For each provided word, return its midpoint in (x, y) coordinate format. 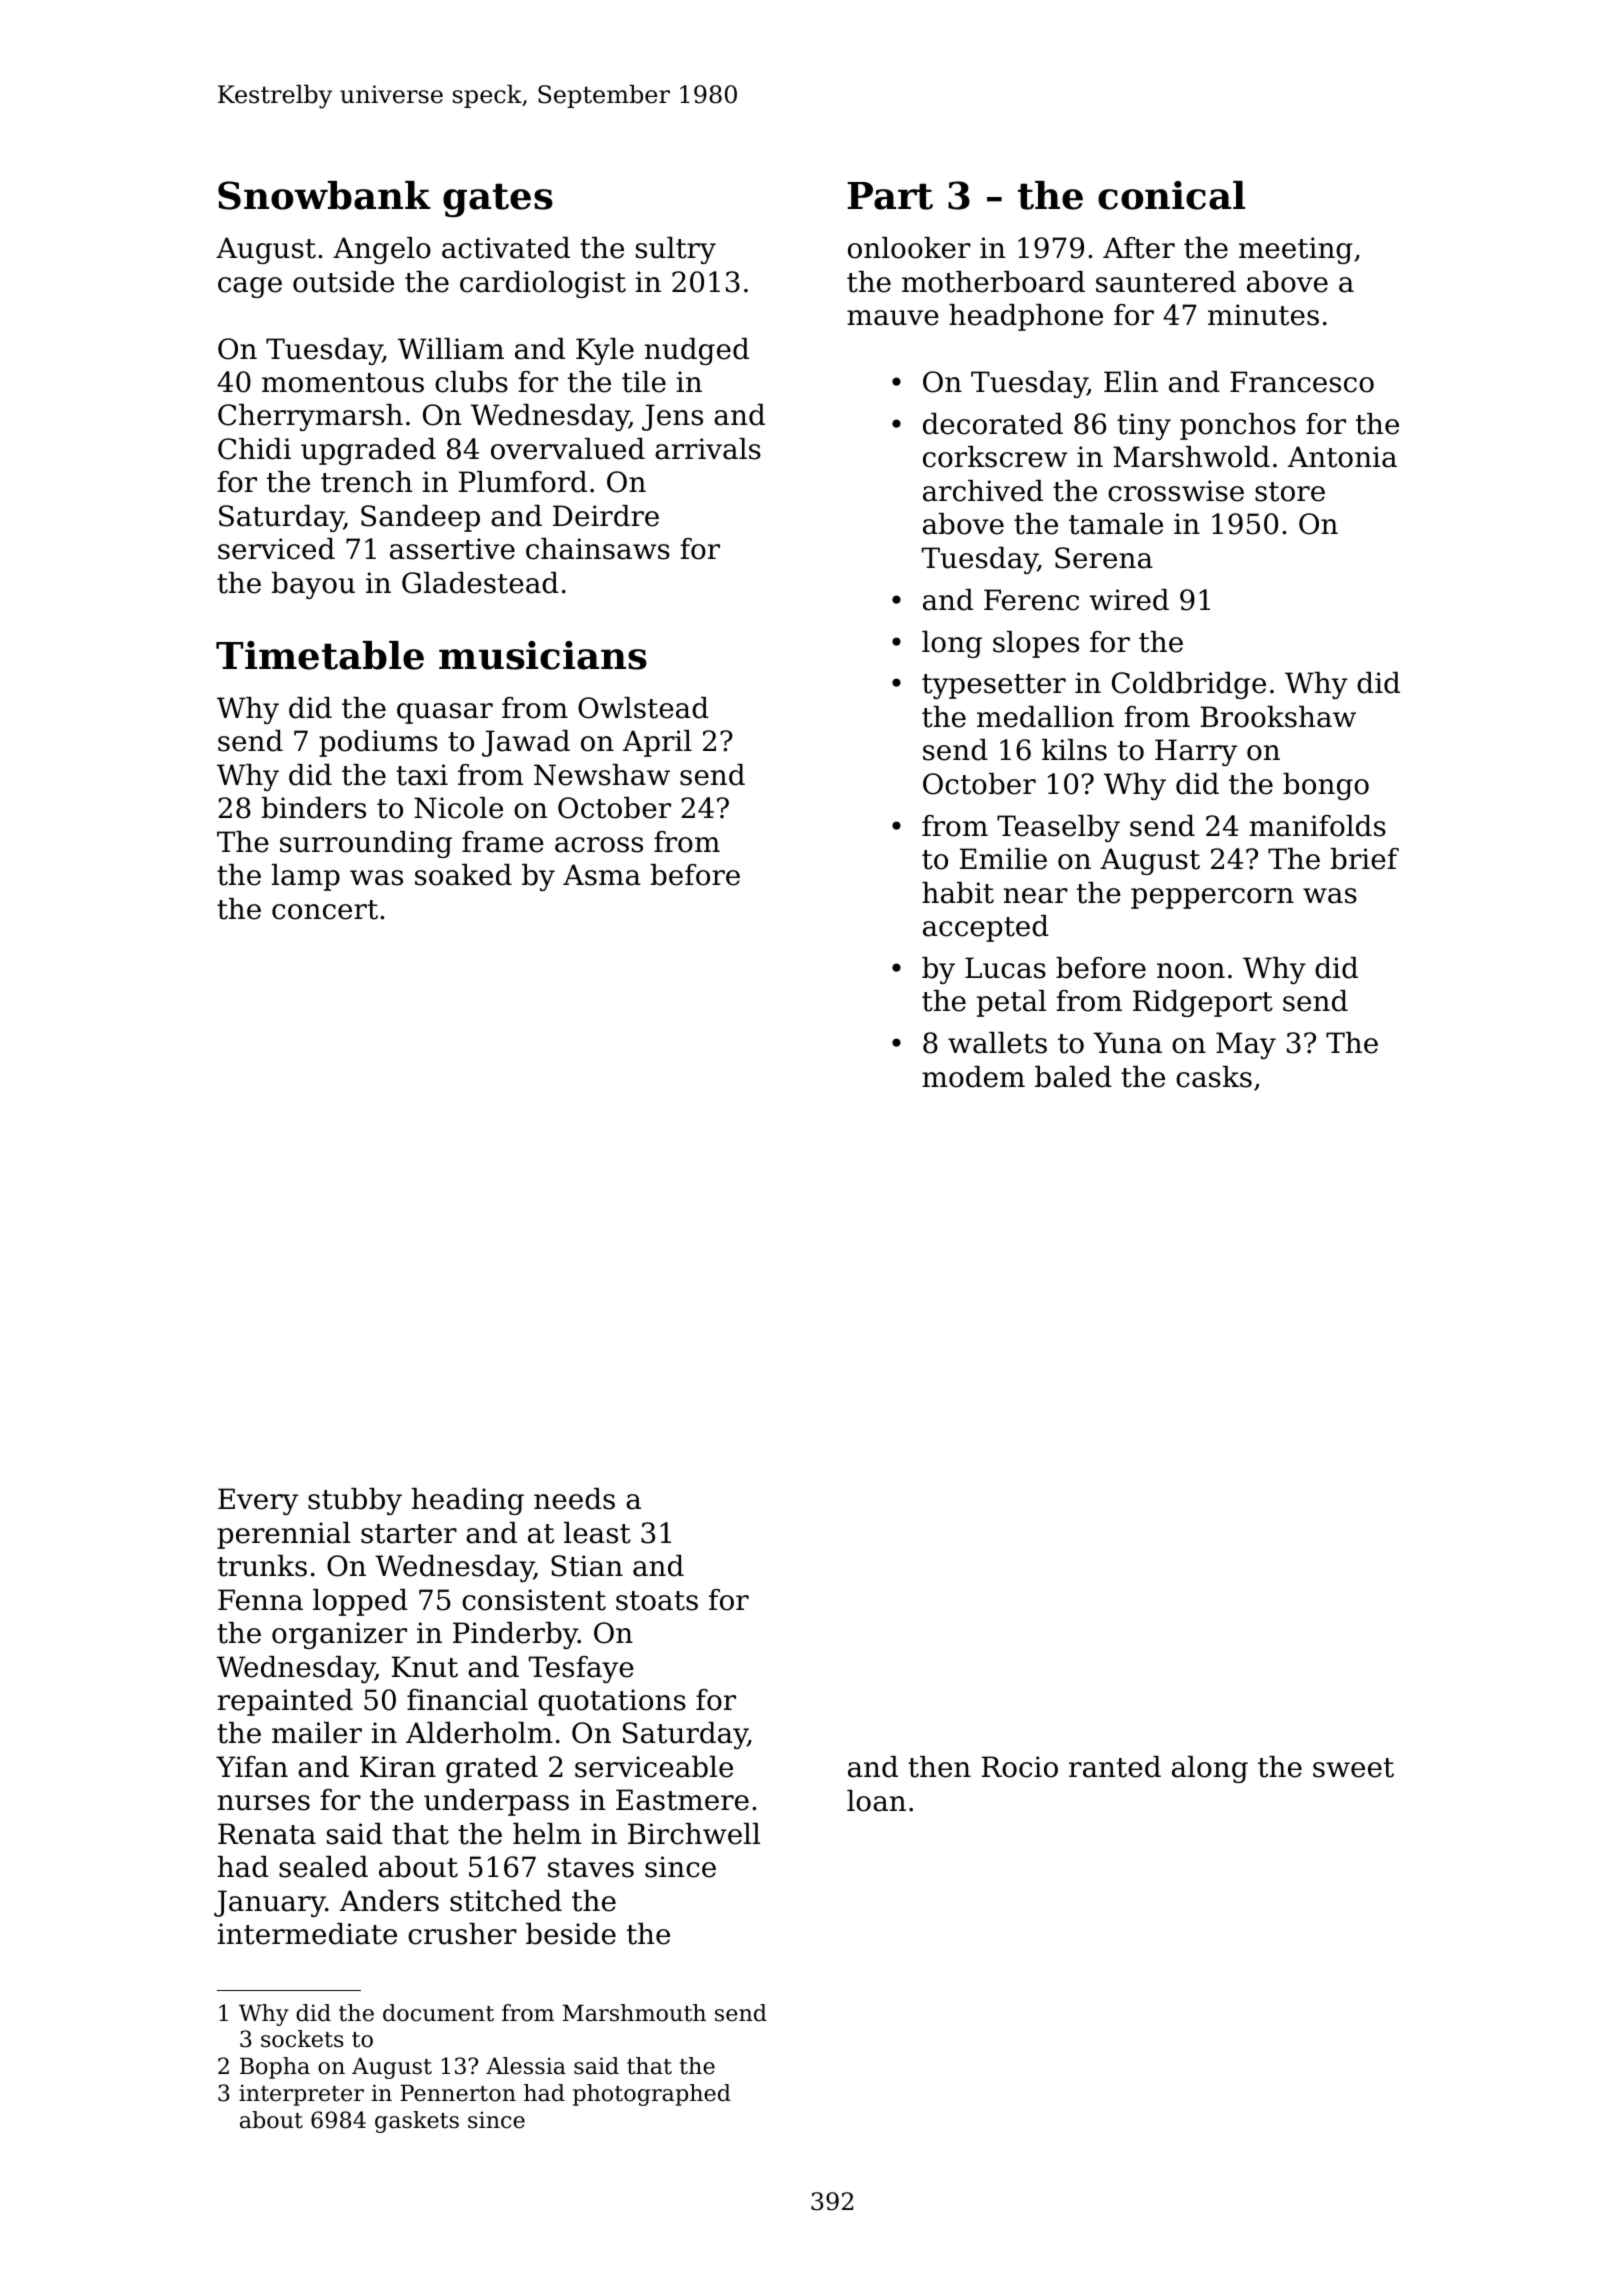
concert (325, 910)
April (657, 743)
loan (876, 1801)
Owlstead (643, 708)
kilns (1074, 750)
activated (506, 248)
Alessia (526, 2066)
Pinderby (515, 1635)
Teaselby (1058, 828)
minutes (1263, 315)
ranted (1115, 1767)
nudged (697, 351)
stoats (657, 1601)
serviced (276, 549)
